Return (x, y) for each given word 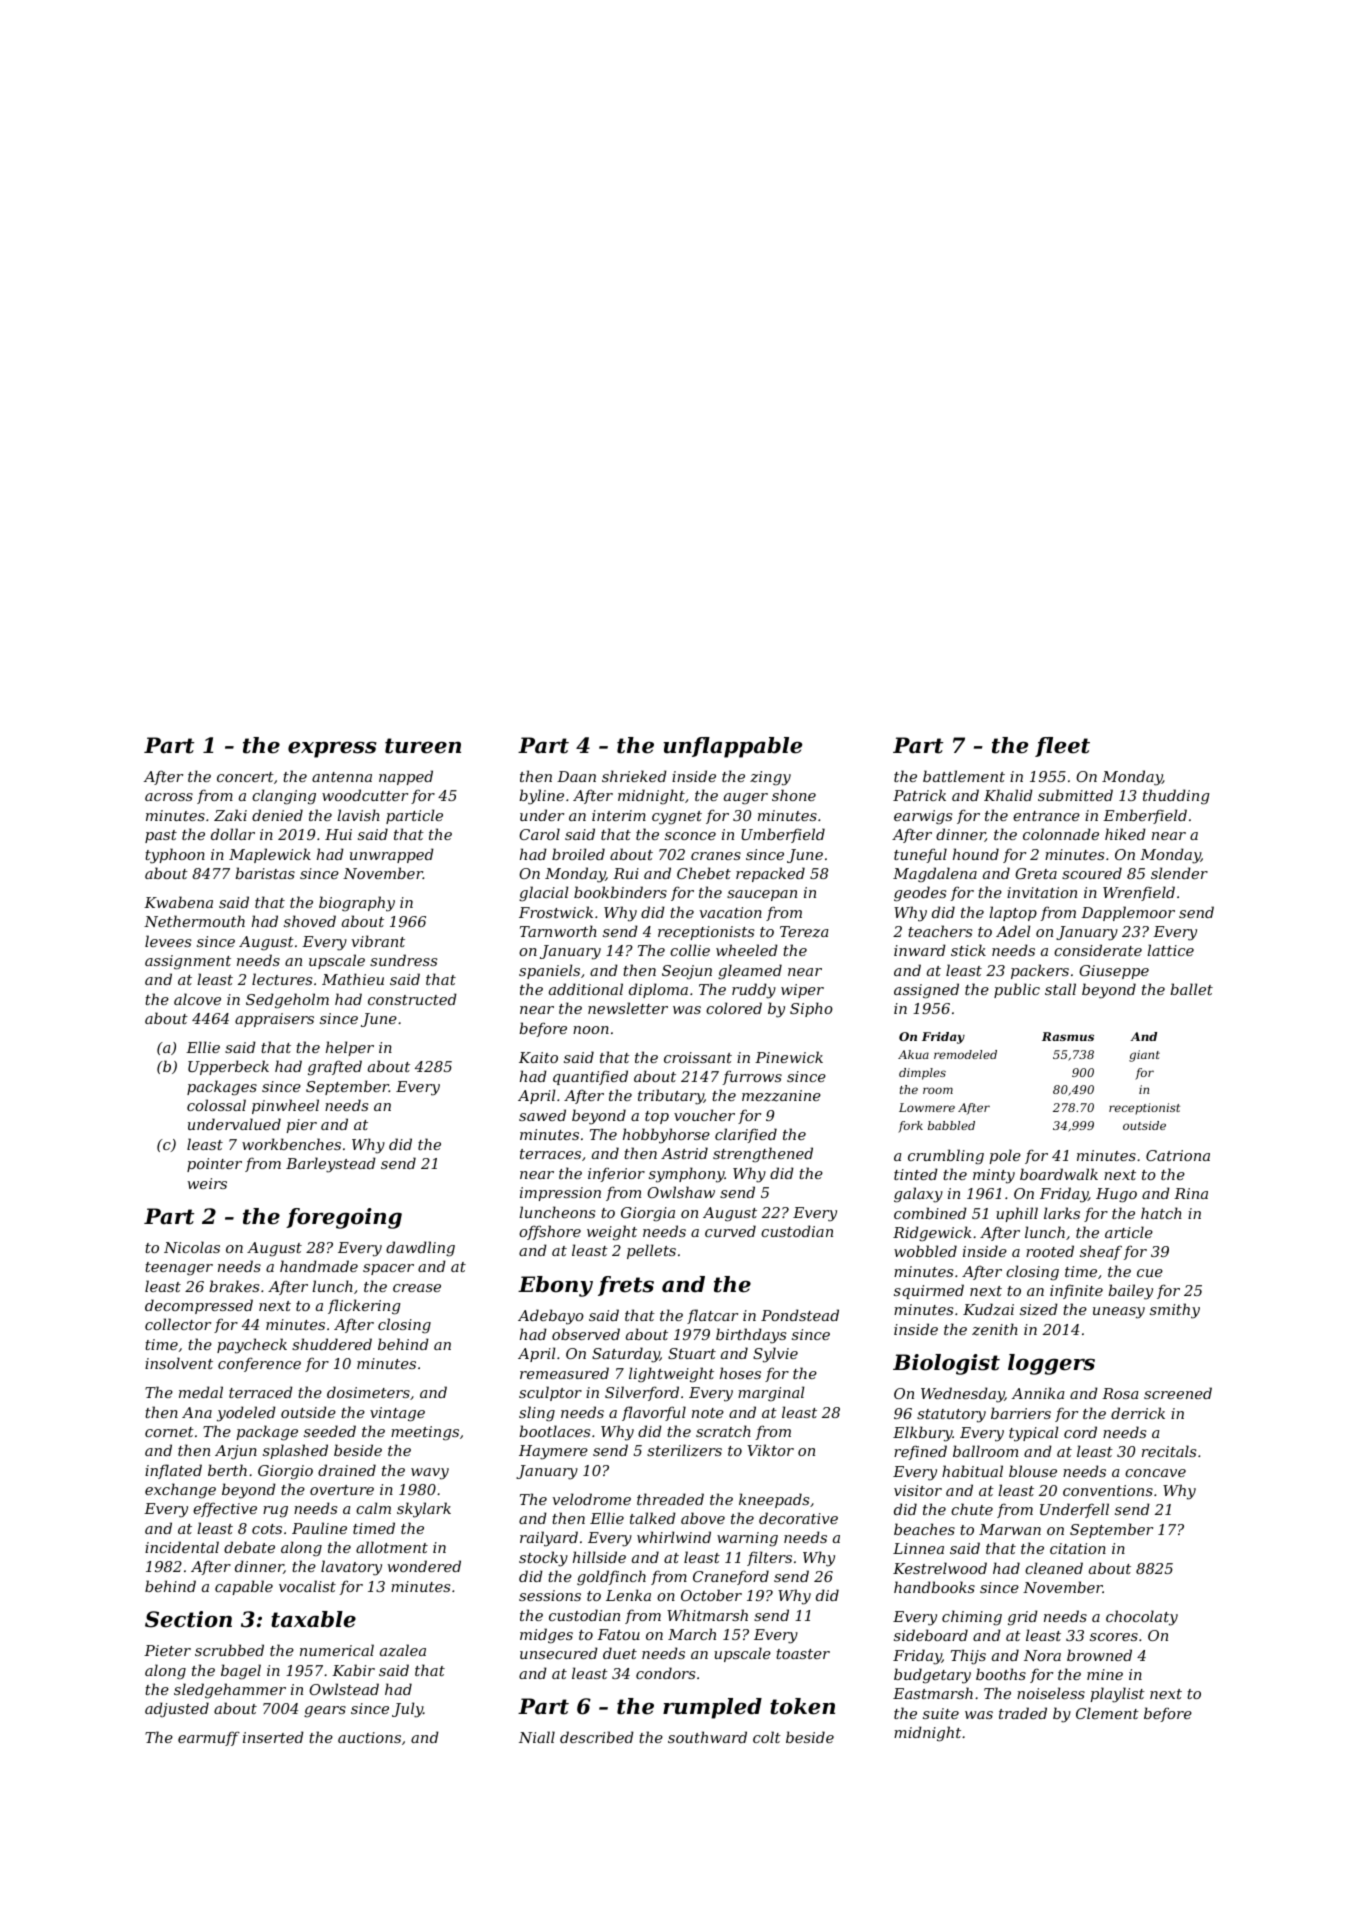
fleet (1062, 747)
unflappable (732, 747)
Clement (1107, 1713)
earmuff (209, 1738)
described (597, 1737)
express (332, 749)
